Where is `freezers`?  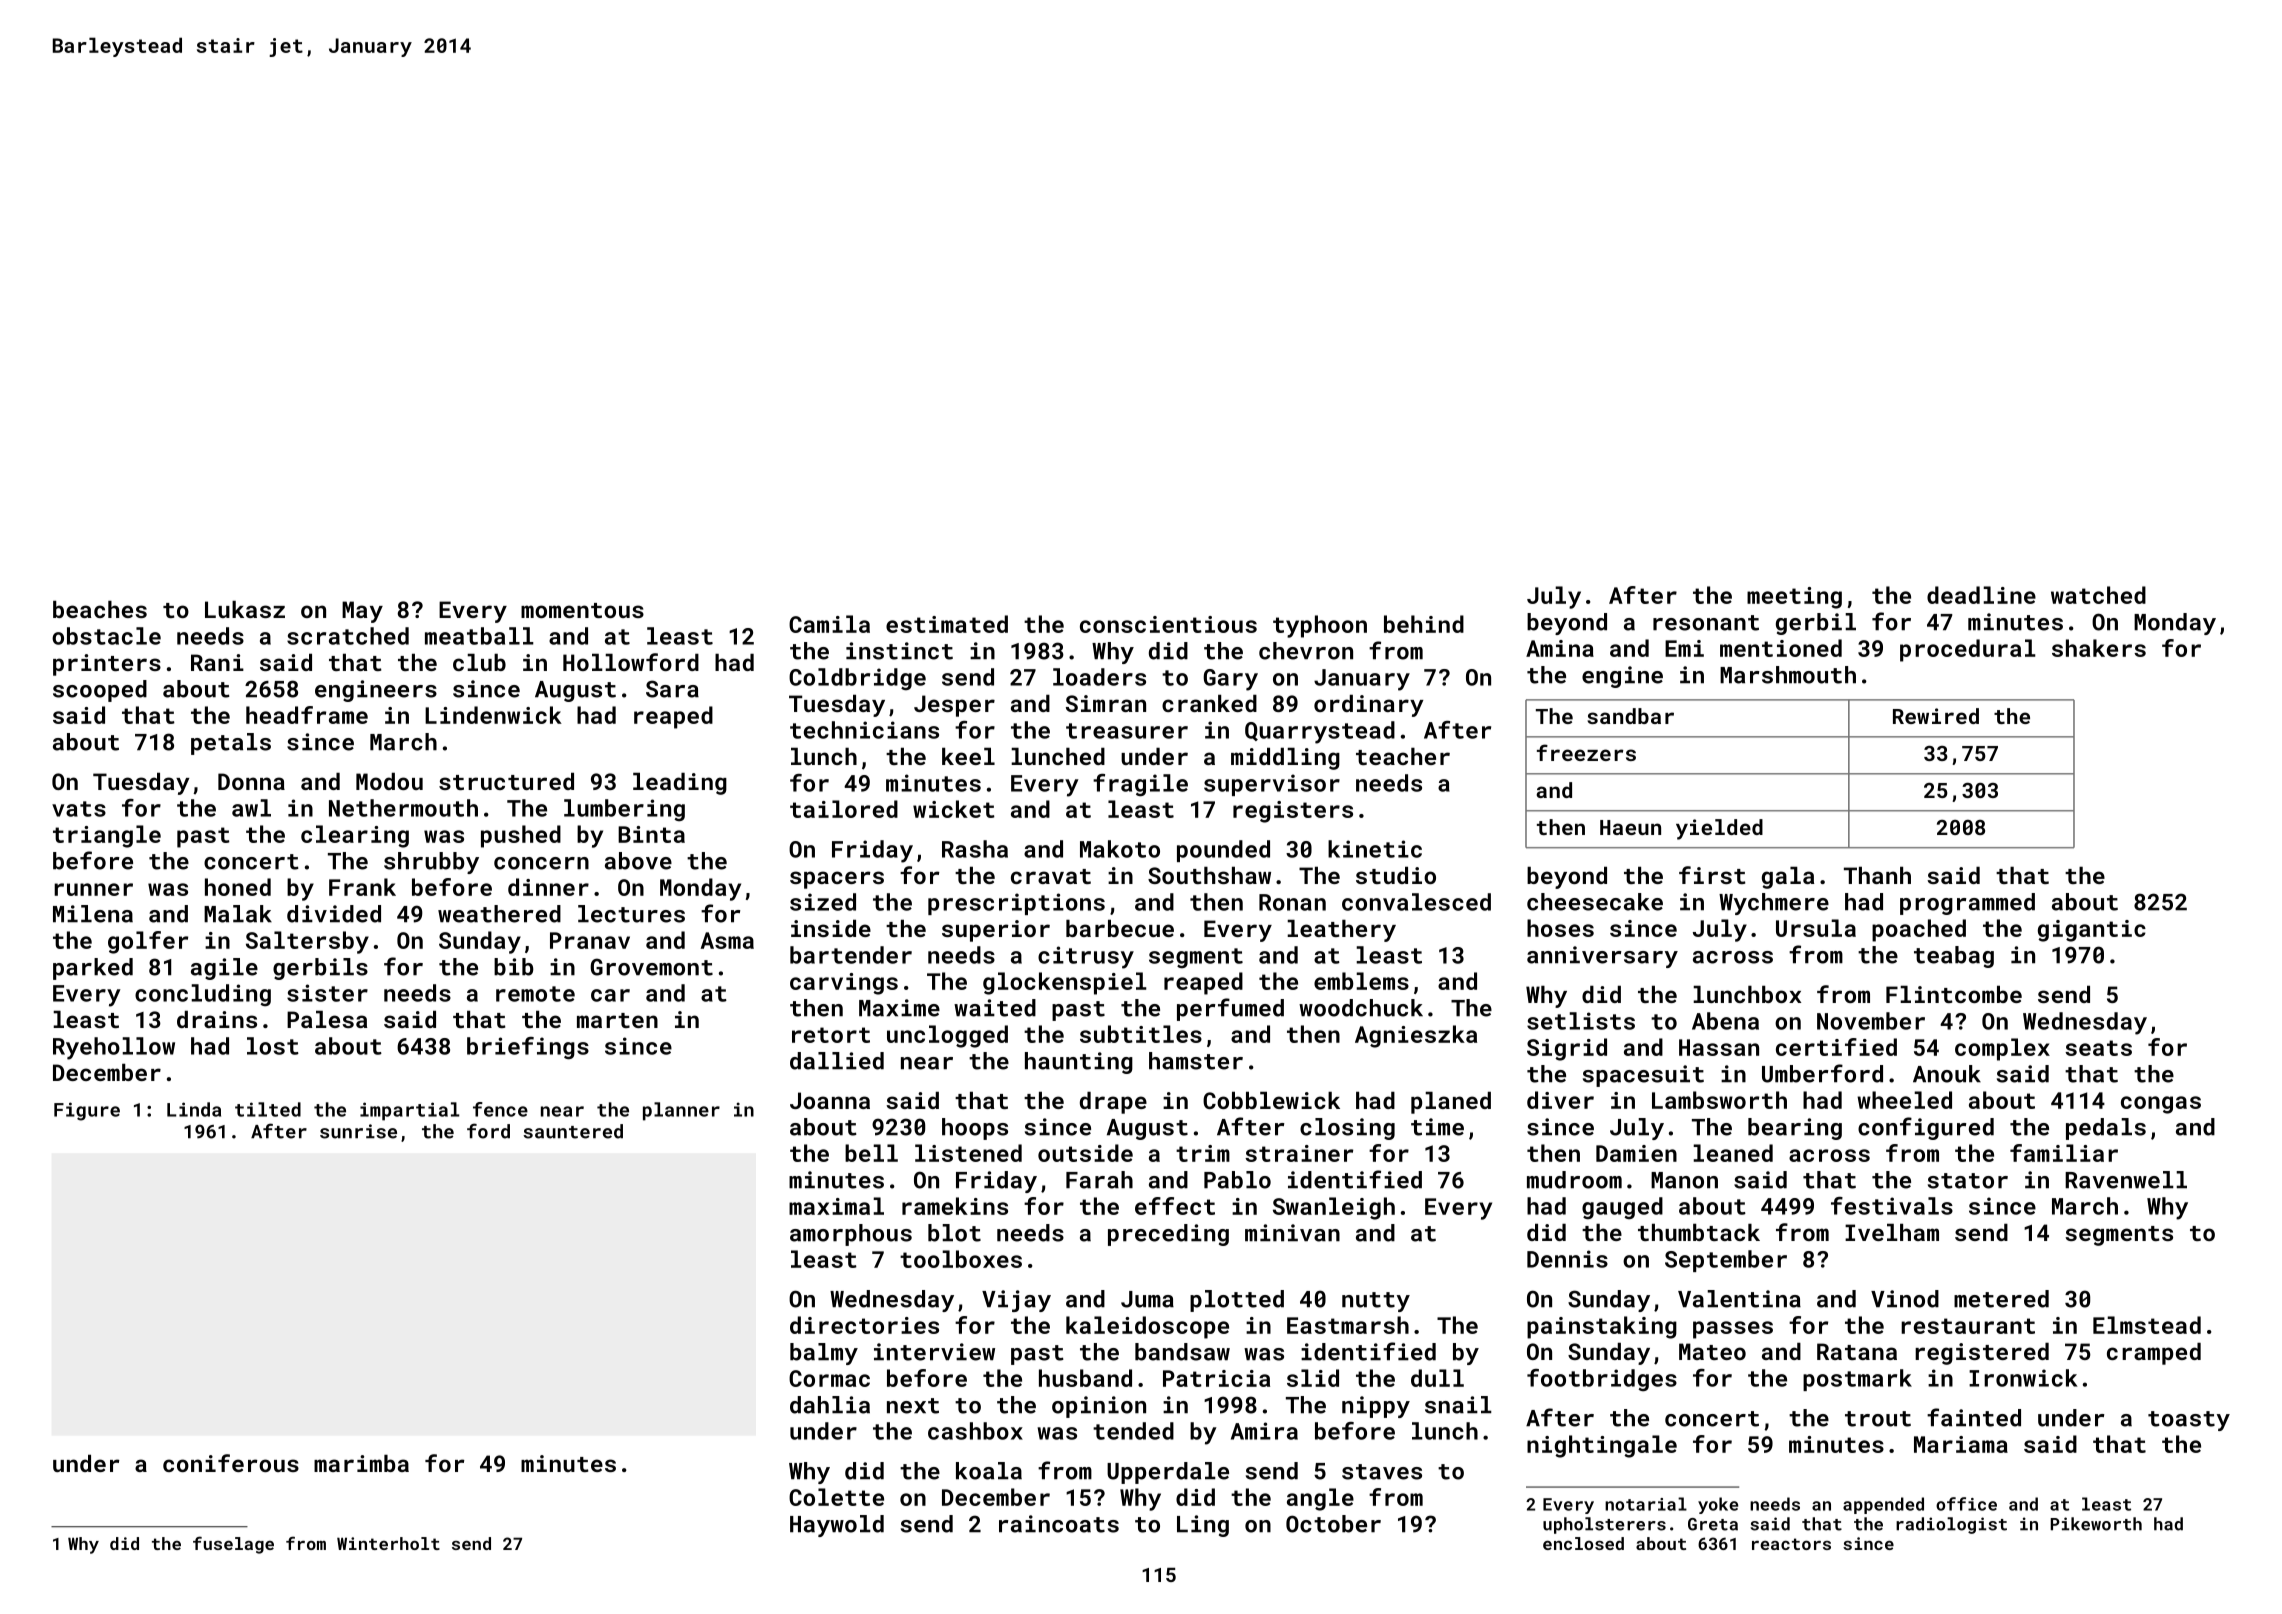 freezers is located at coordinates (1586, 752).
